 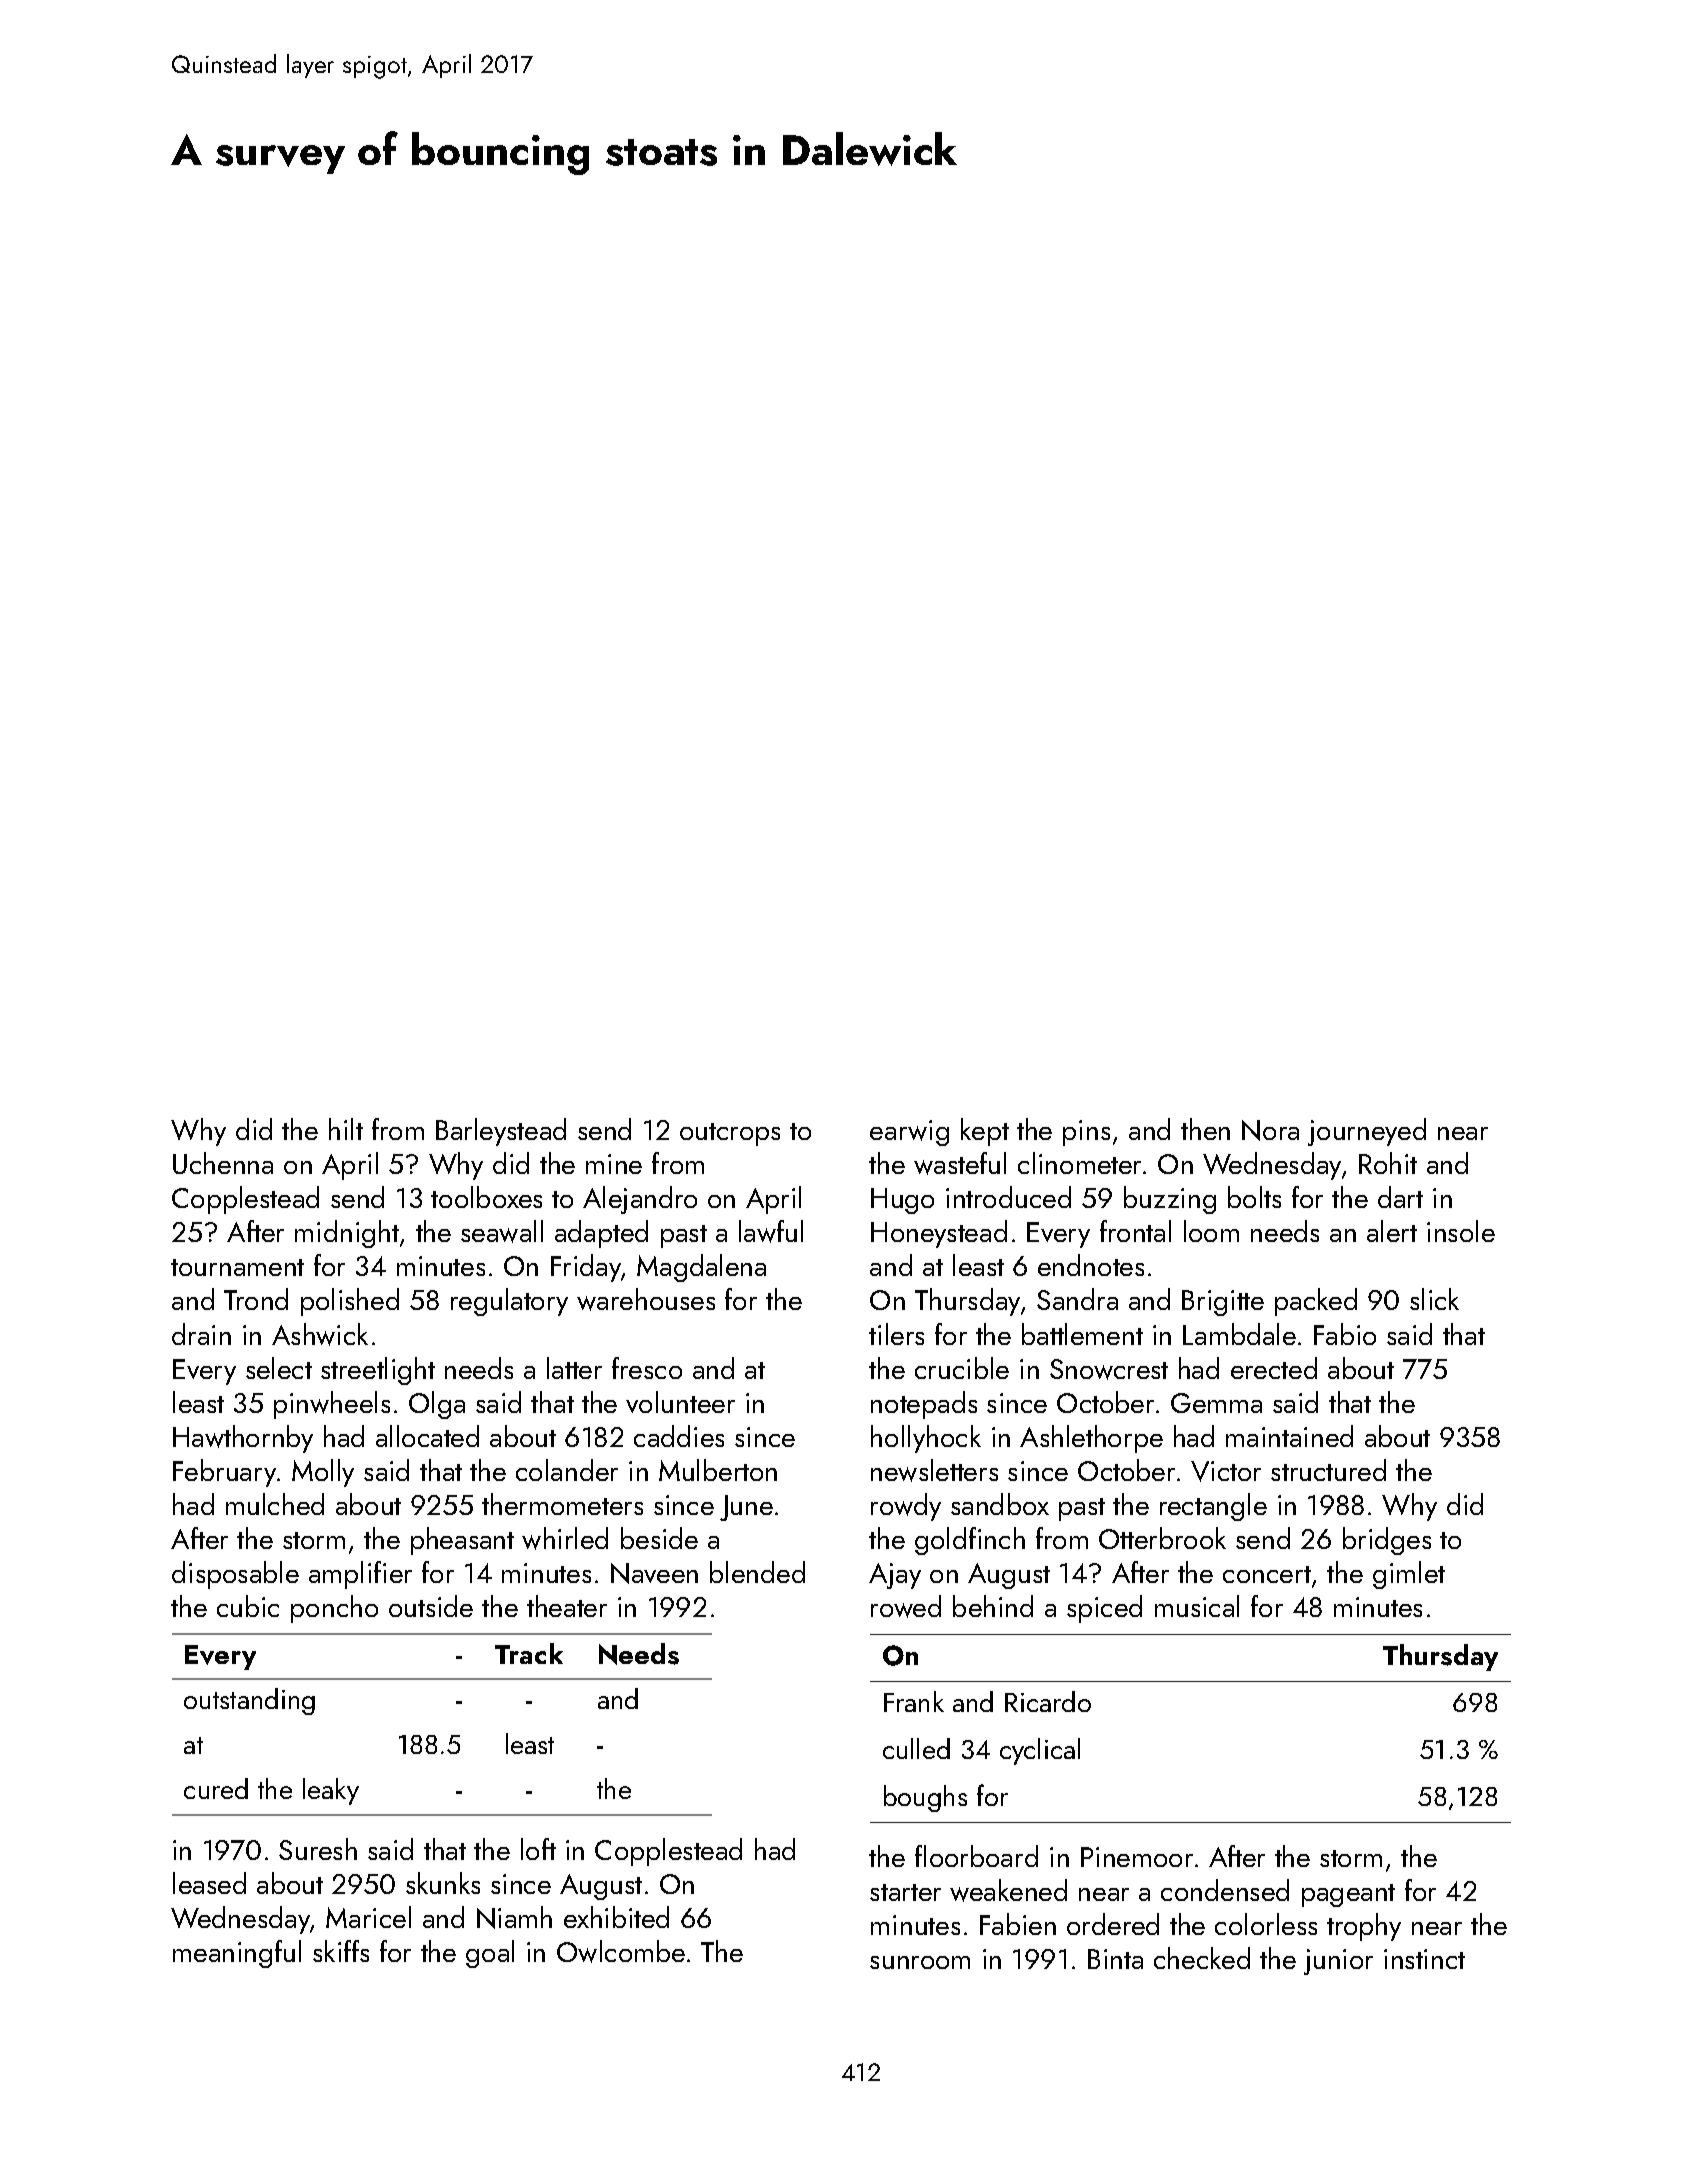 What do you see at coordinates (1316, 1302) in the screenshot?
I see `packed` at bounding box center [1316, 1302].
